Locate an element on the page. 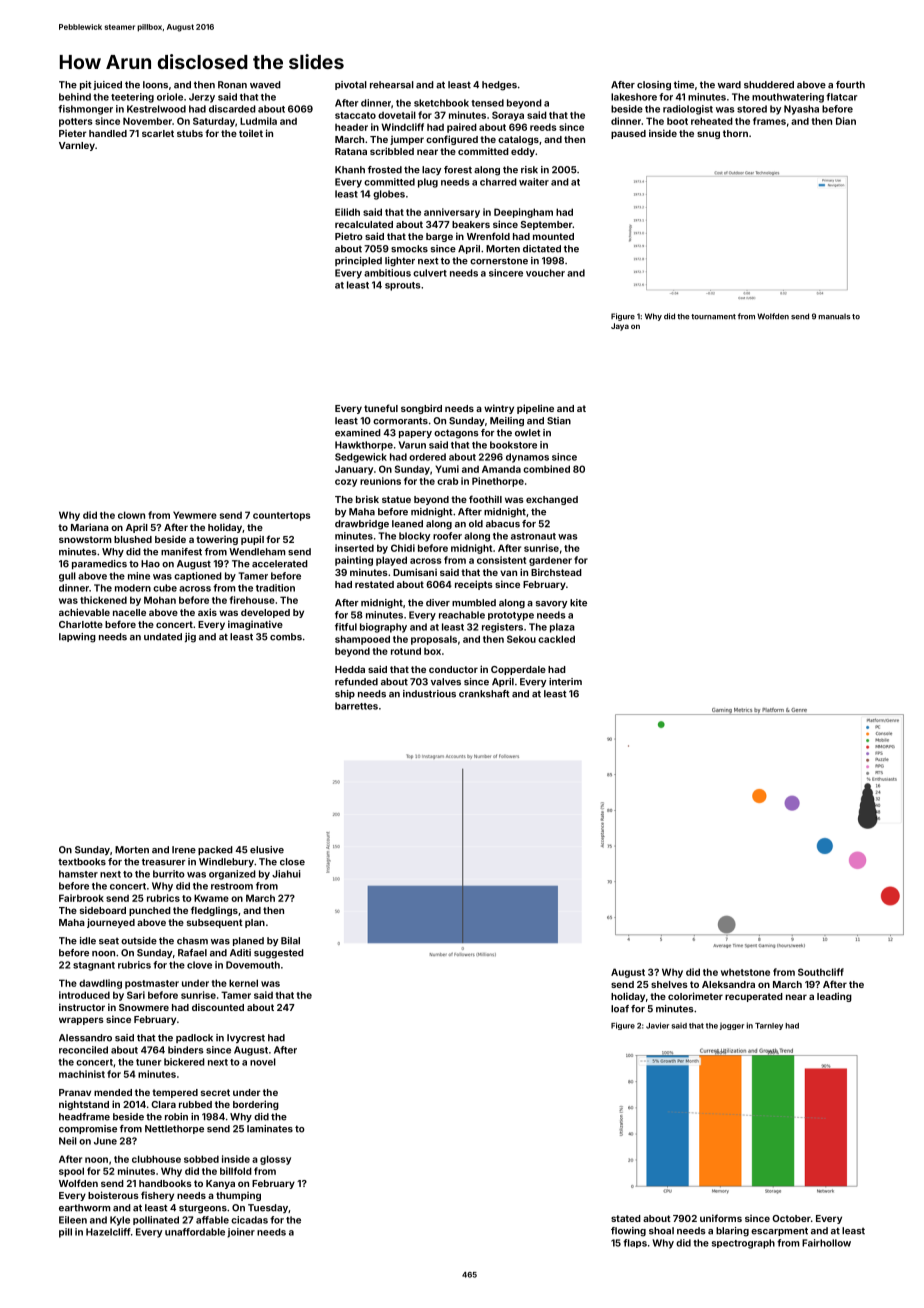  mended is located at coordinates (113, 1092).
